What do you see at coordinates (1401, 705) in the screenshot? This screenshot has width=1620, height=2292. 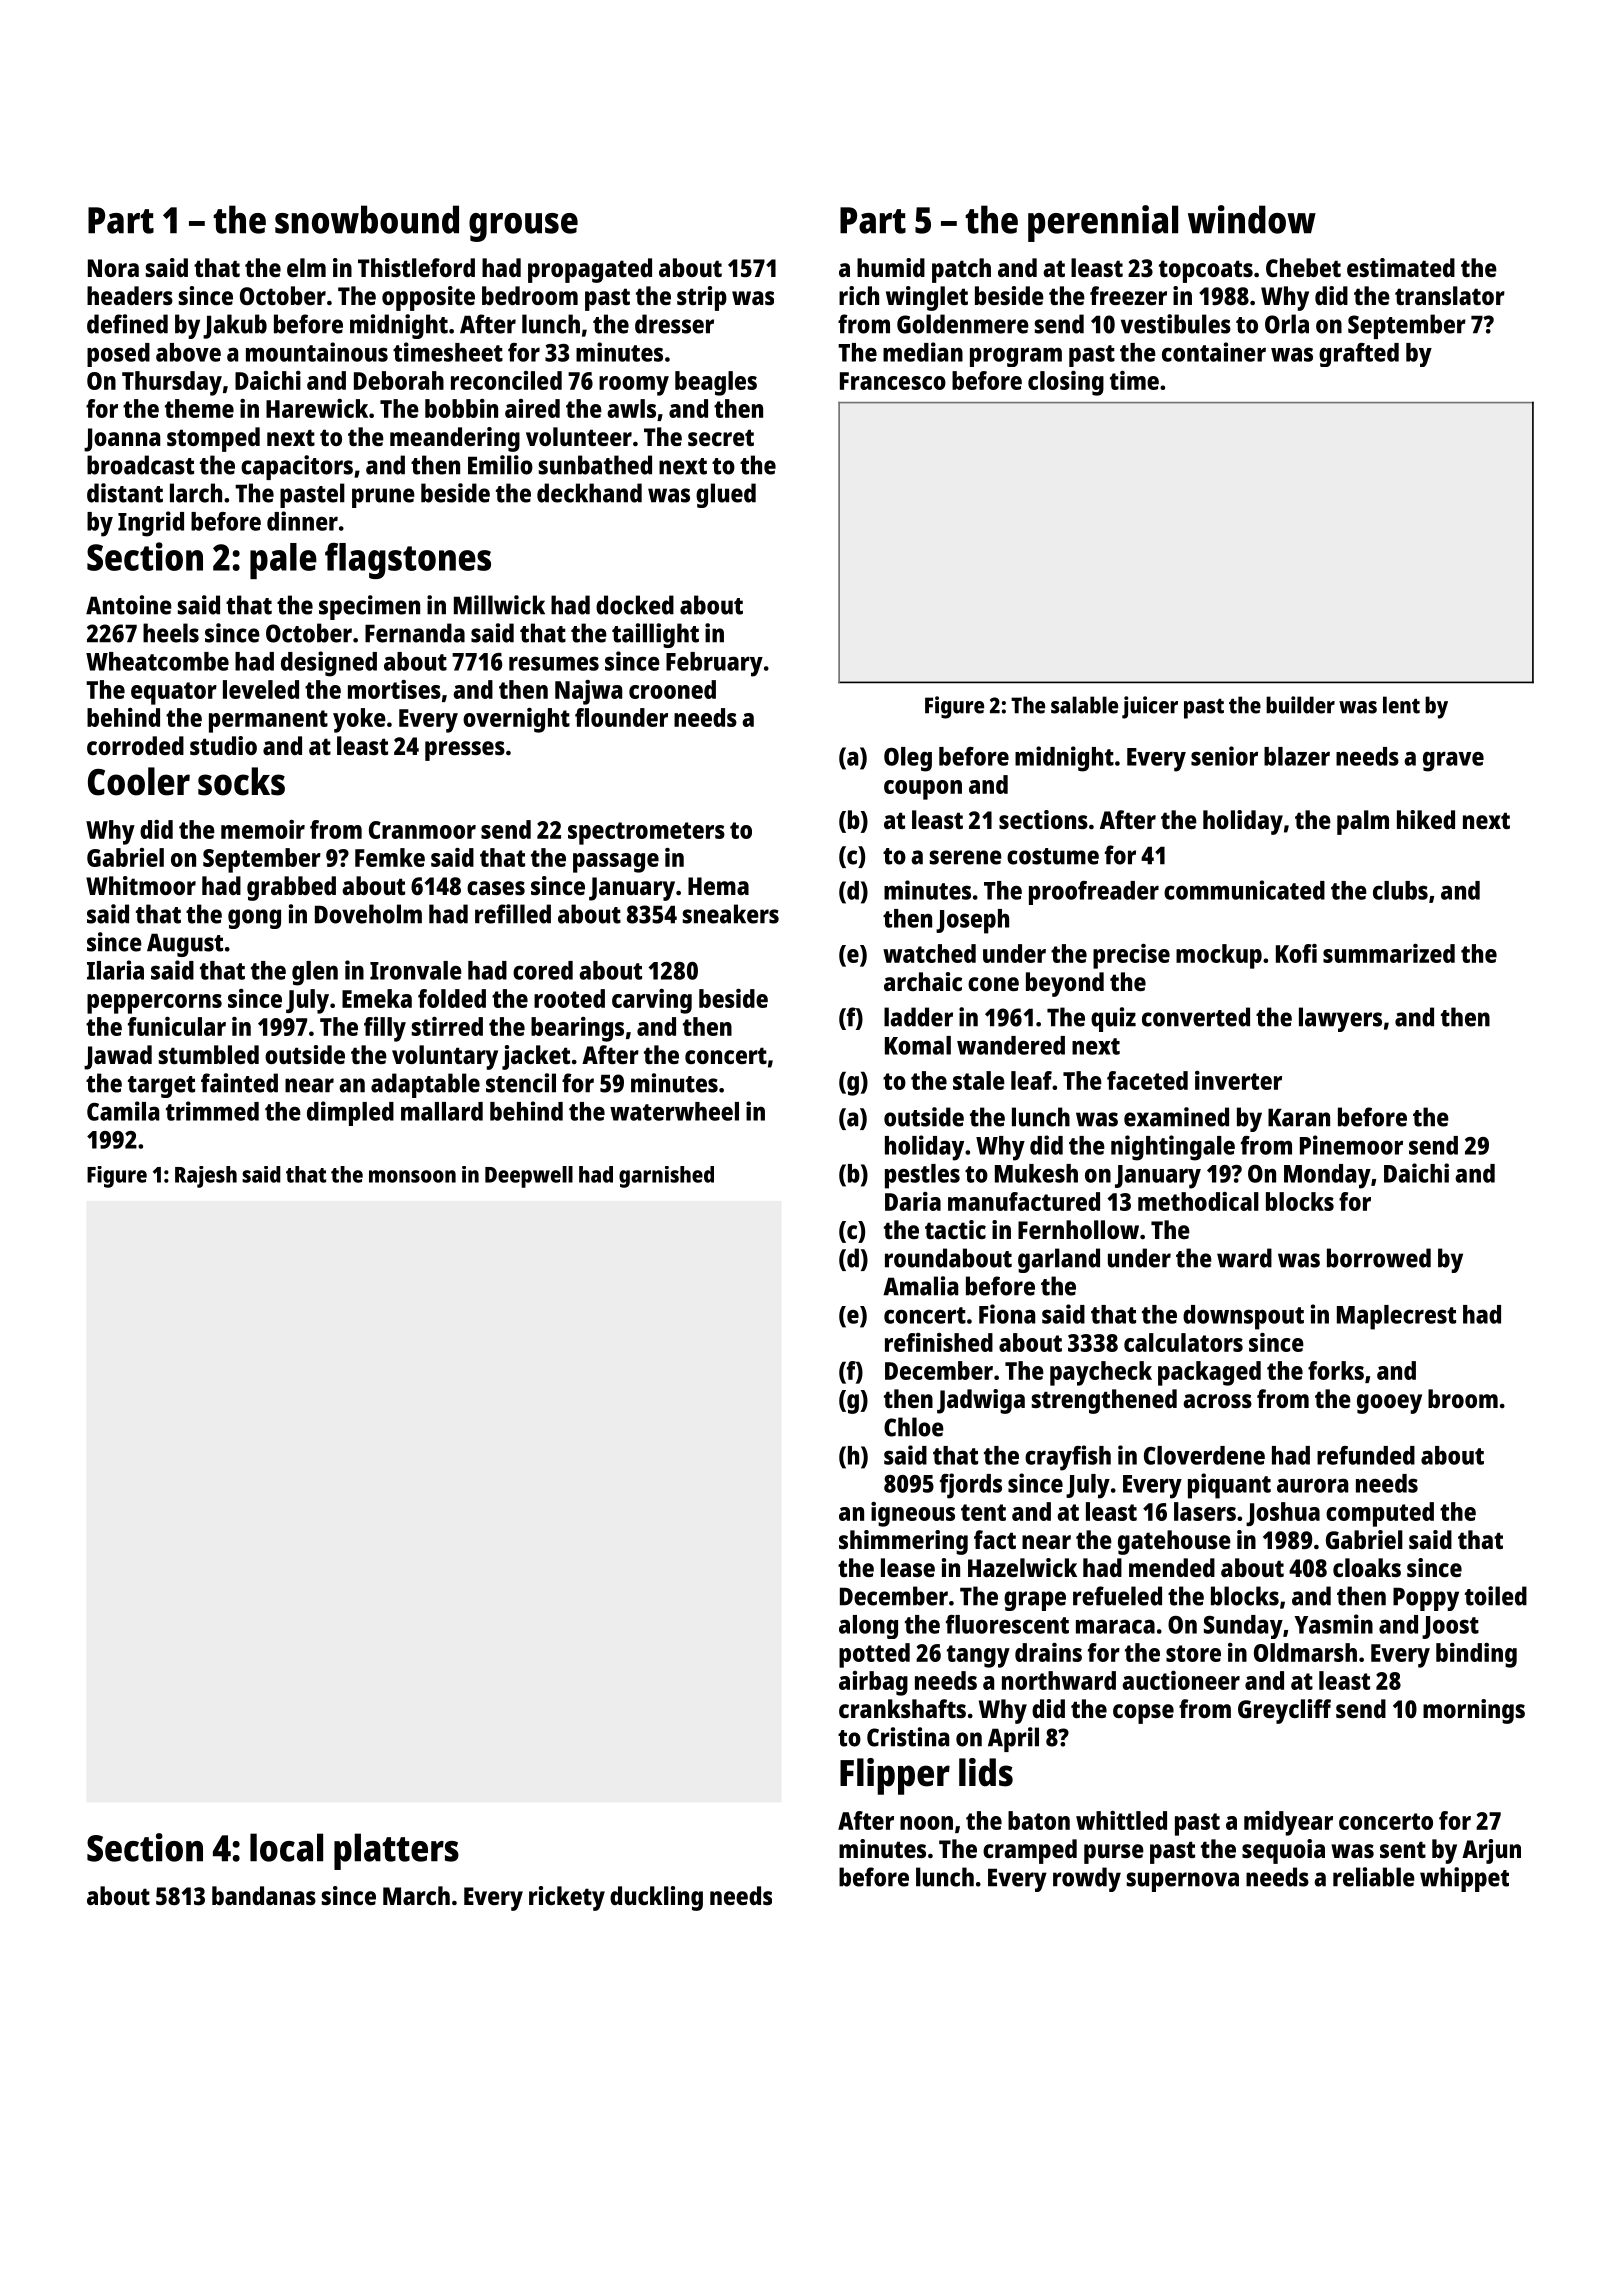 I see `lent` at bounding box center [1401, 705].
